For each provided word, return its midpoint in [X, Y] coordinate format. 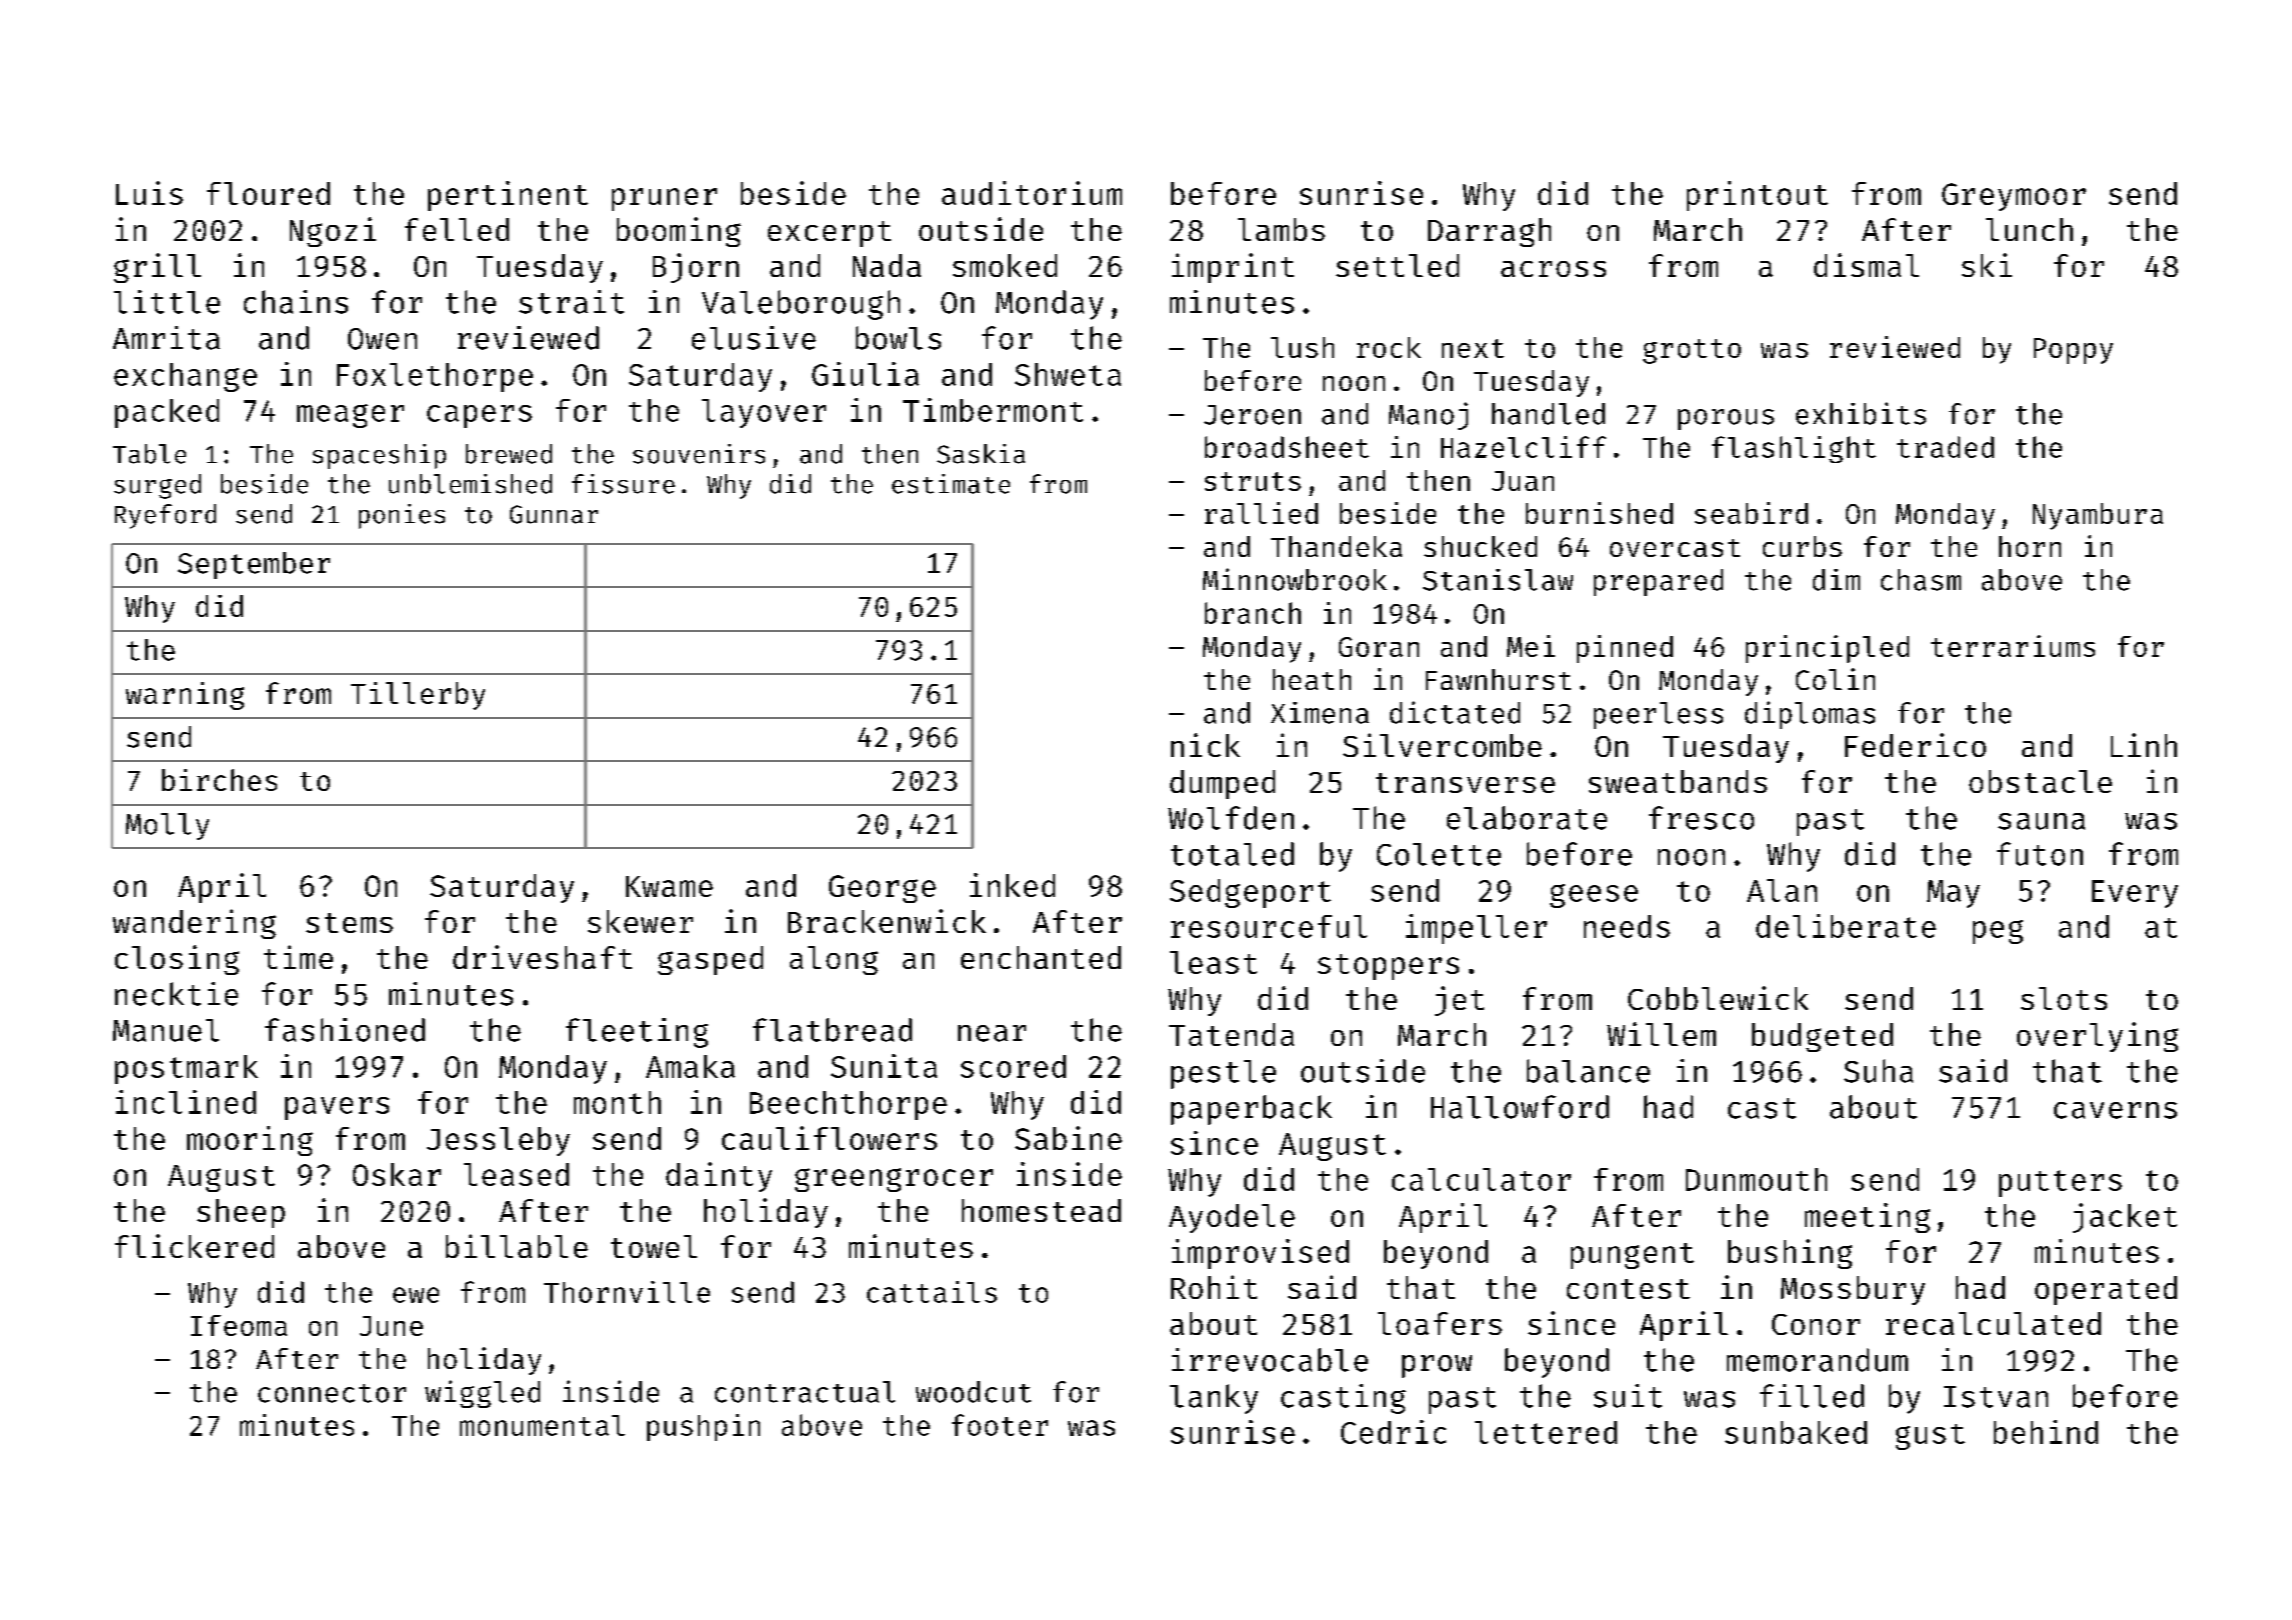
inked [1012, 885]
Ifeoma [239, 1325]
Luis [149, 193]
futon [2040, 854]
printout [1757, 196]
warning [185, 696]
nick [1205, 745]
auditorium [1032, 193]
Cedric [1393, 1432]
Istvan [1996, 1397]
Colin [1835, 679]
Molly [167, 826]
